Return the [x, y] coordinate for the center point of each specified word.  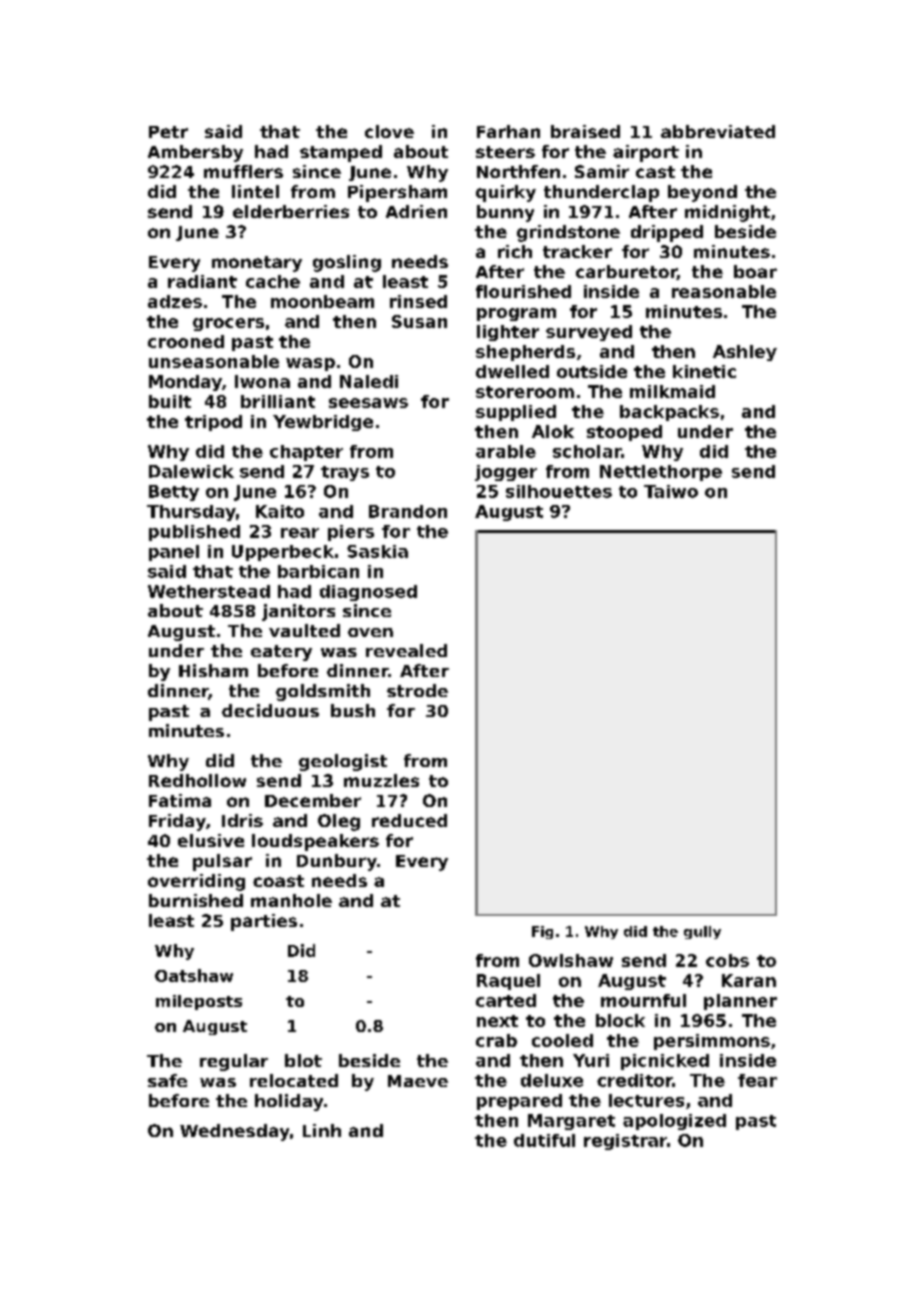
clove [389, 131]
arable [506, 451]
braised [585, 131]
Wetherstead [209, 591]
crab [496, 1040]
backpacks [669, 413]
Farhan [508, 131]
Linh [322, 1130]
